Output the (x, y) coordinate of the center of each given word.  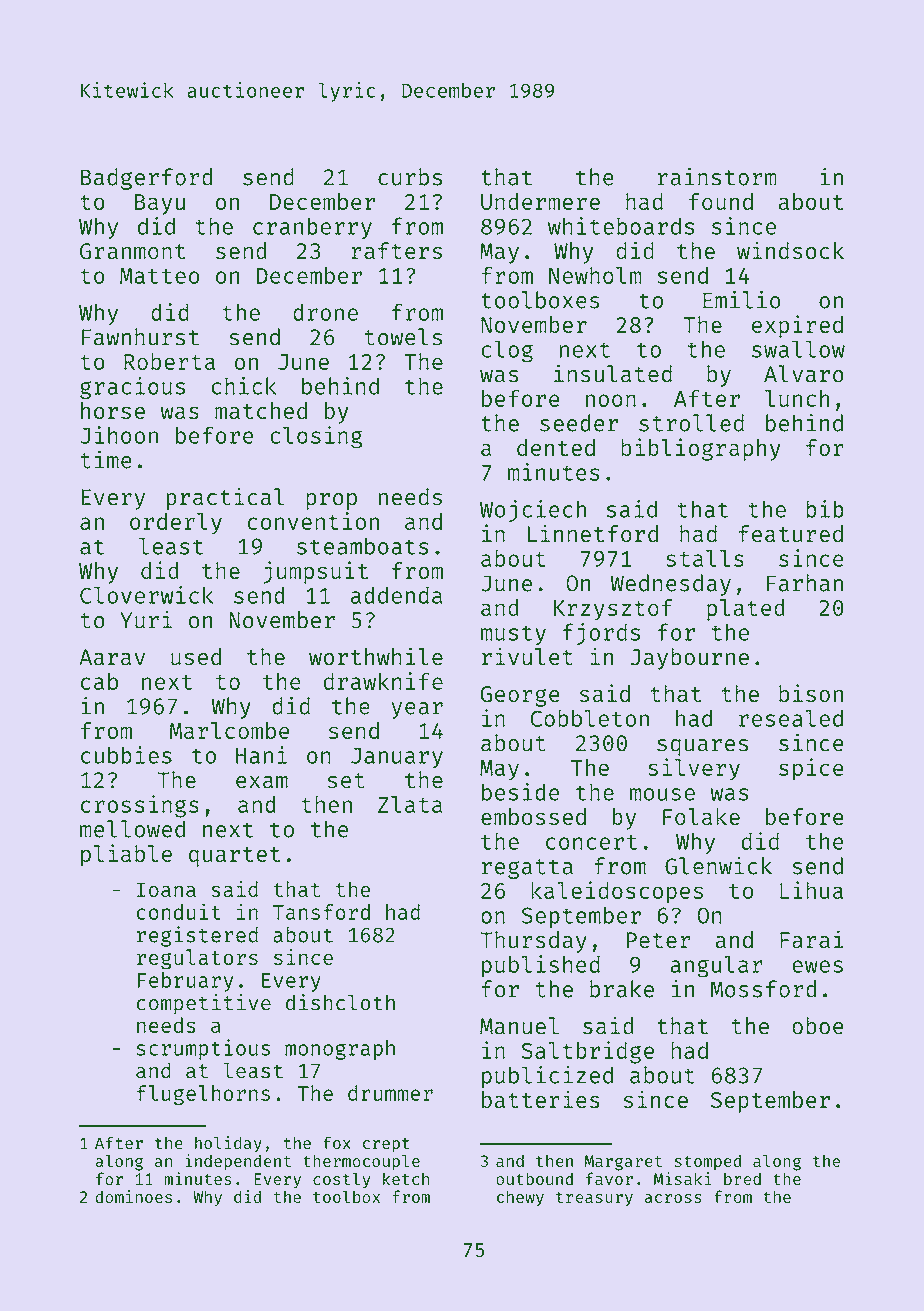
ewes (817, 966)
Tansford (321, 912)
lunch (797, 398)
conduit (179, 911)
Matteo (160, 276)
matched (261, 411)
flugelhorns (203, 1095)
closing (316, 437)
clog (507, 351)
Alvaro (804, 374)
